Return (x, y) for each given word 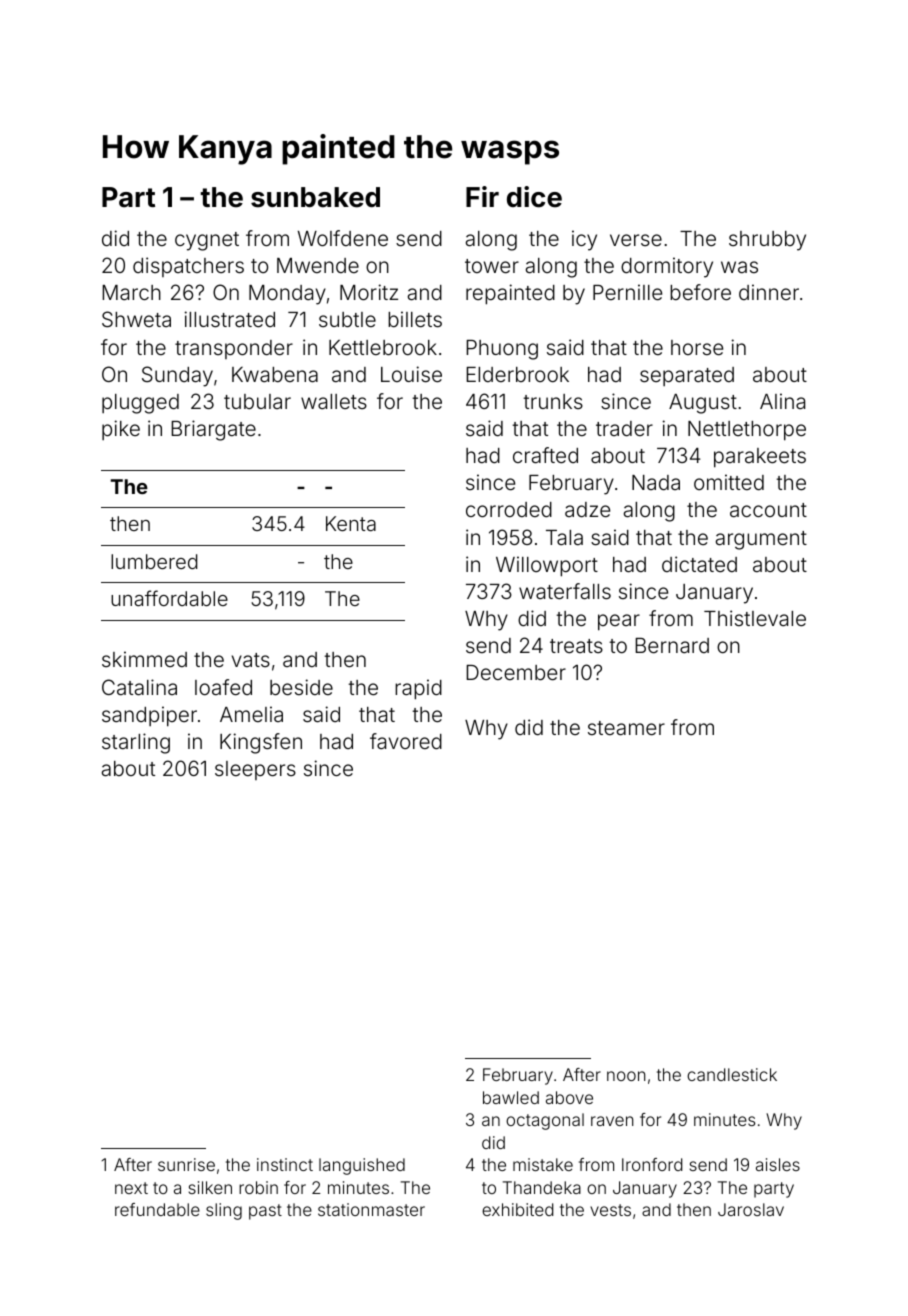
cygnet (207, 241)
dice (534, 197)
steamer (626, 728)
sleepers (255, 770)
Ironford (652, 1164)
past (265, 1212)
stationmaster (371, 1209)
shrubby (767, 241)
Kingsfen (261, 743)
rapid (418, 689)
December (516, 672)
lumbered (154, 561)
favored (406, 741)
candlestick (732, 1074)
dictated (699, 564)
